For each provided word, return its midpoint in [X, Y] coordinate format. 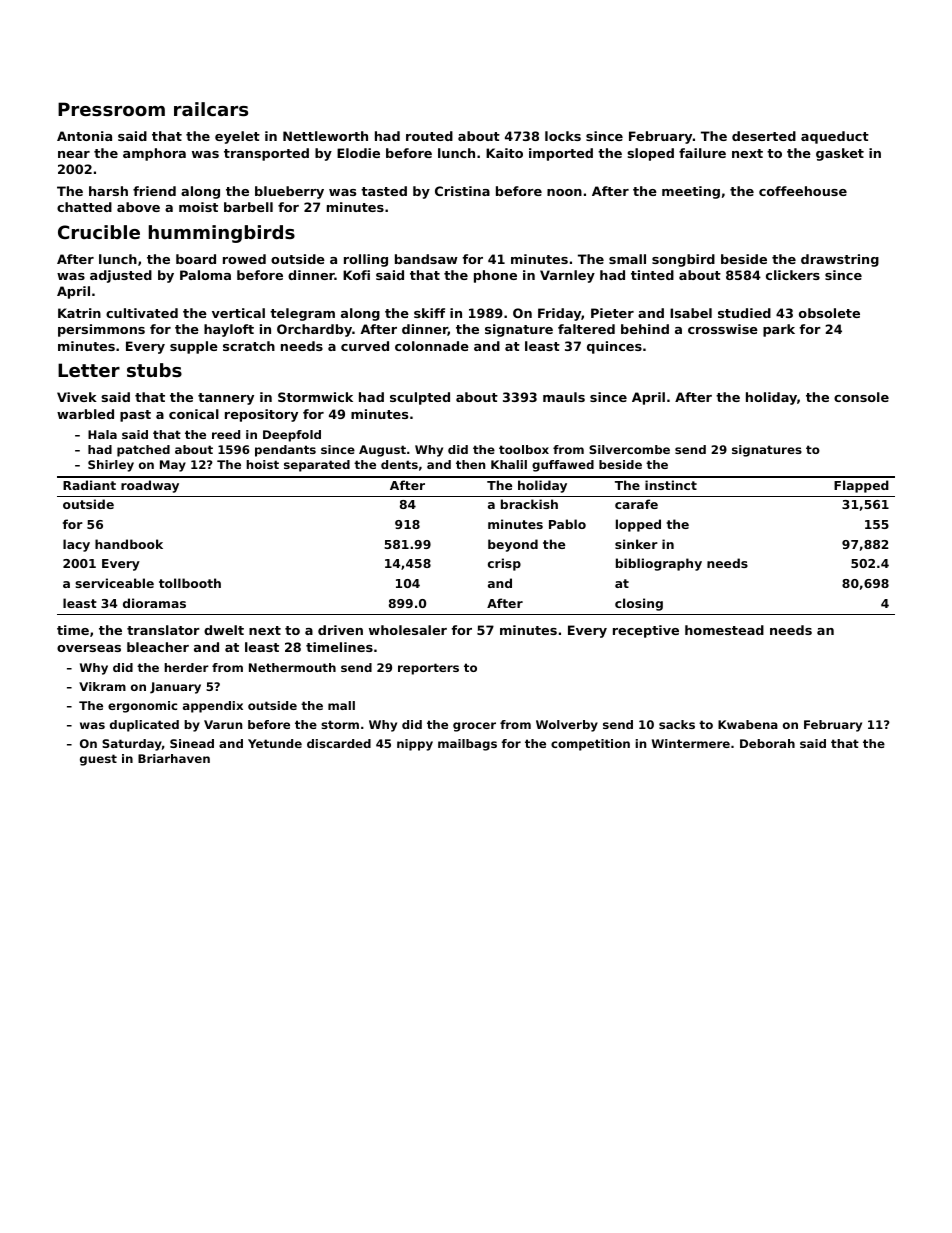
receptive [646, 631]
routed [429, 136]
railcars [211, 109]
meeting [691, 192]
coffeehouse [803, 191]
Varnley [567, 276]
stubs [154, 370]
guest [98, 760]
